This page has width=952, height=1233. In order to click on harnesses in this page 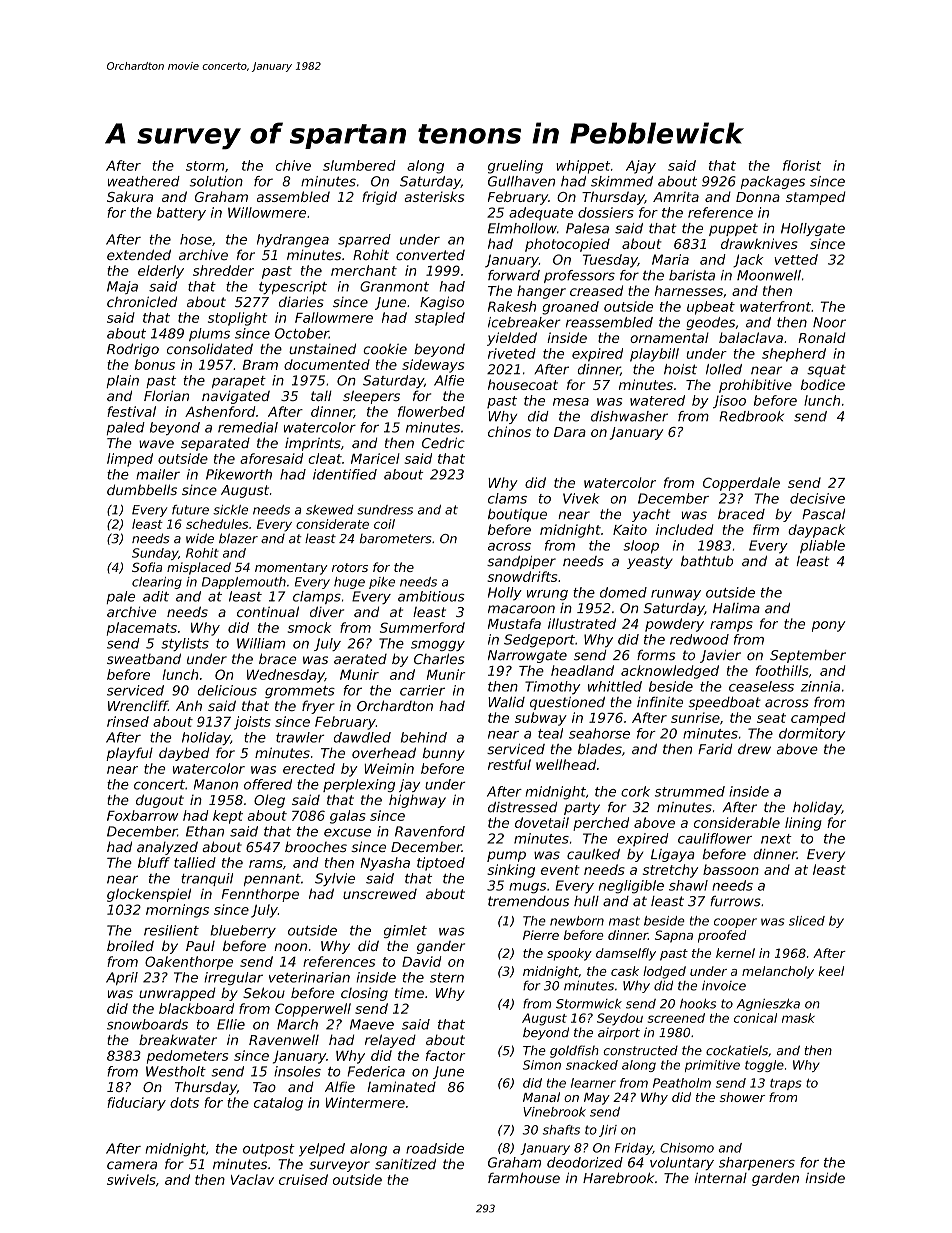, I will do `click(689, 290)`.
